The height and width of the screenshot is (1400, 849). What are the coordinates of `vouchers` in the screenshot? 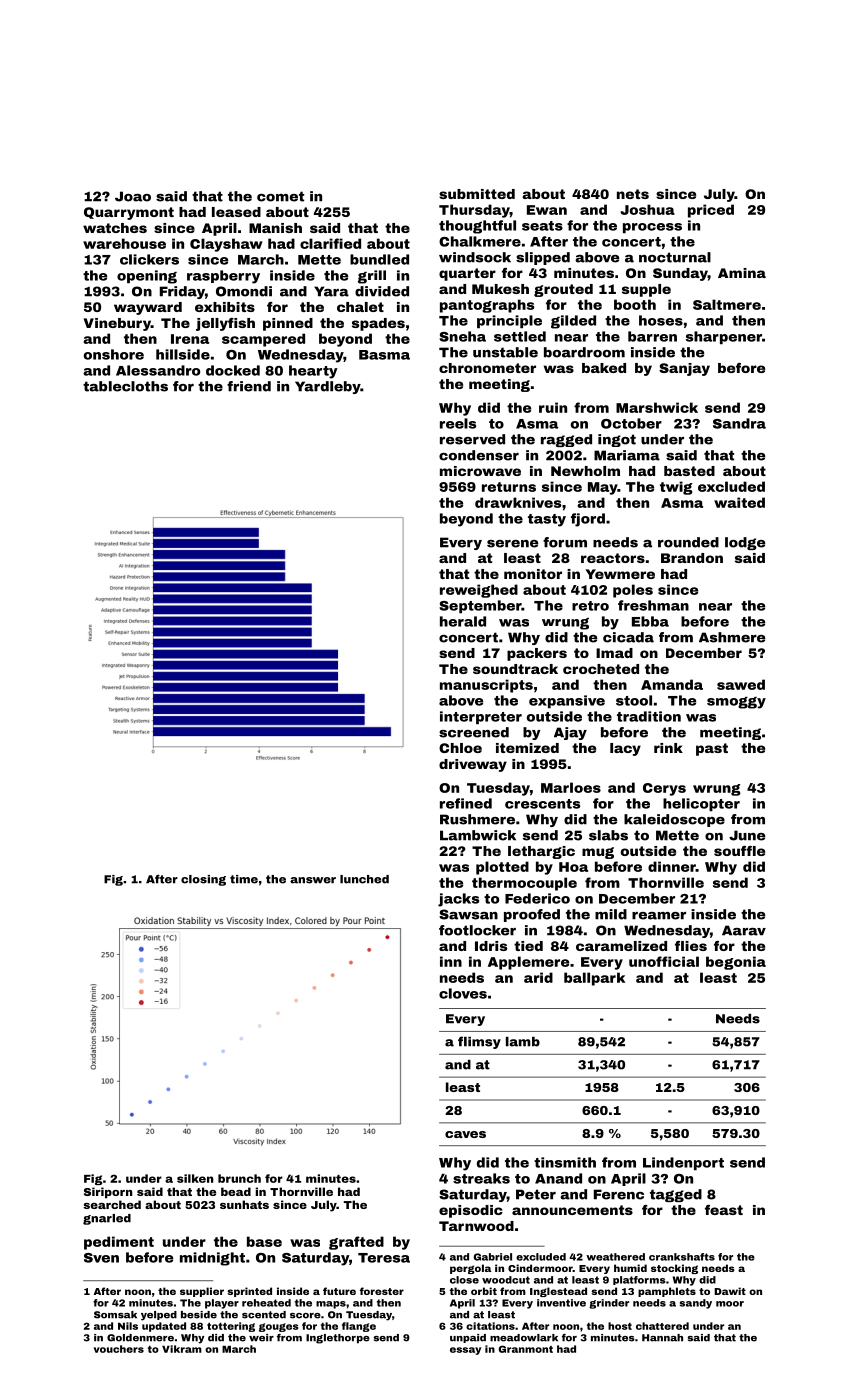 It's located at (119, 1349).
